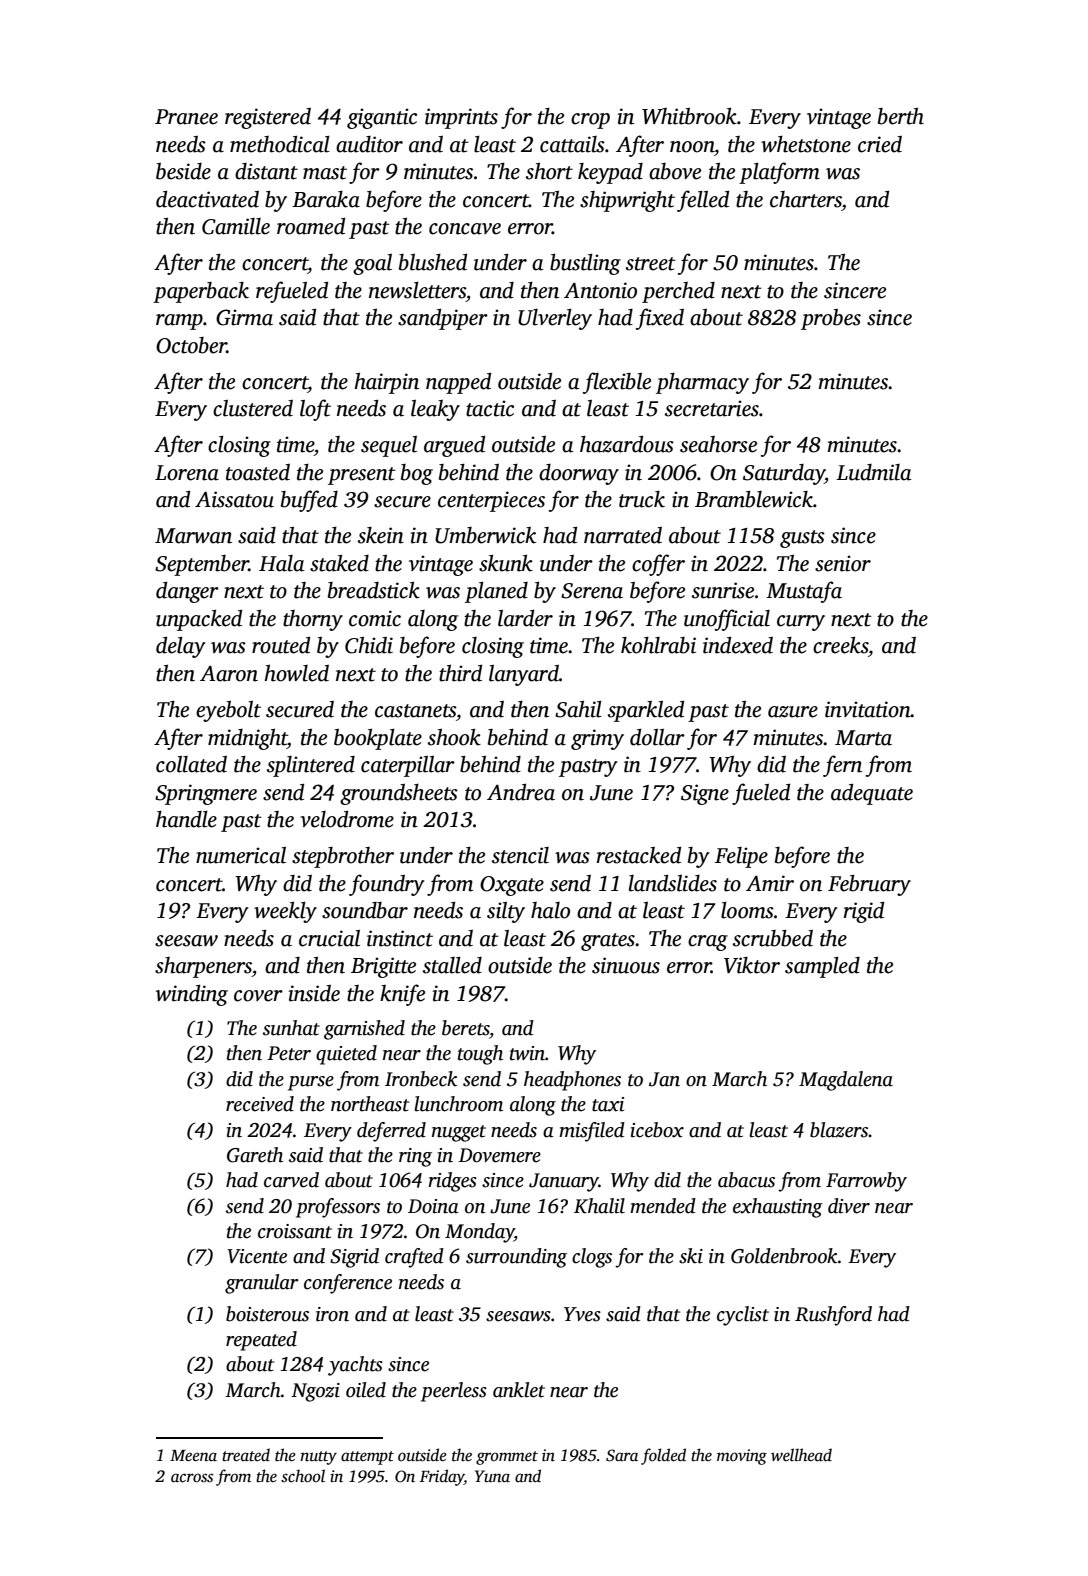 This image has width=1088, height=1576. Describe the element at coordinates (285, 912) in the image. I see `weekly` at that location.
